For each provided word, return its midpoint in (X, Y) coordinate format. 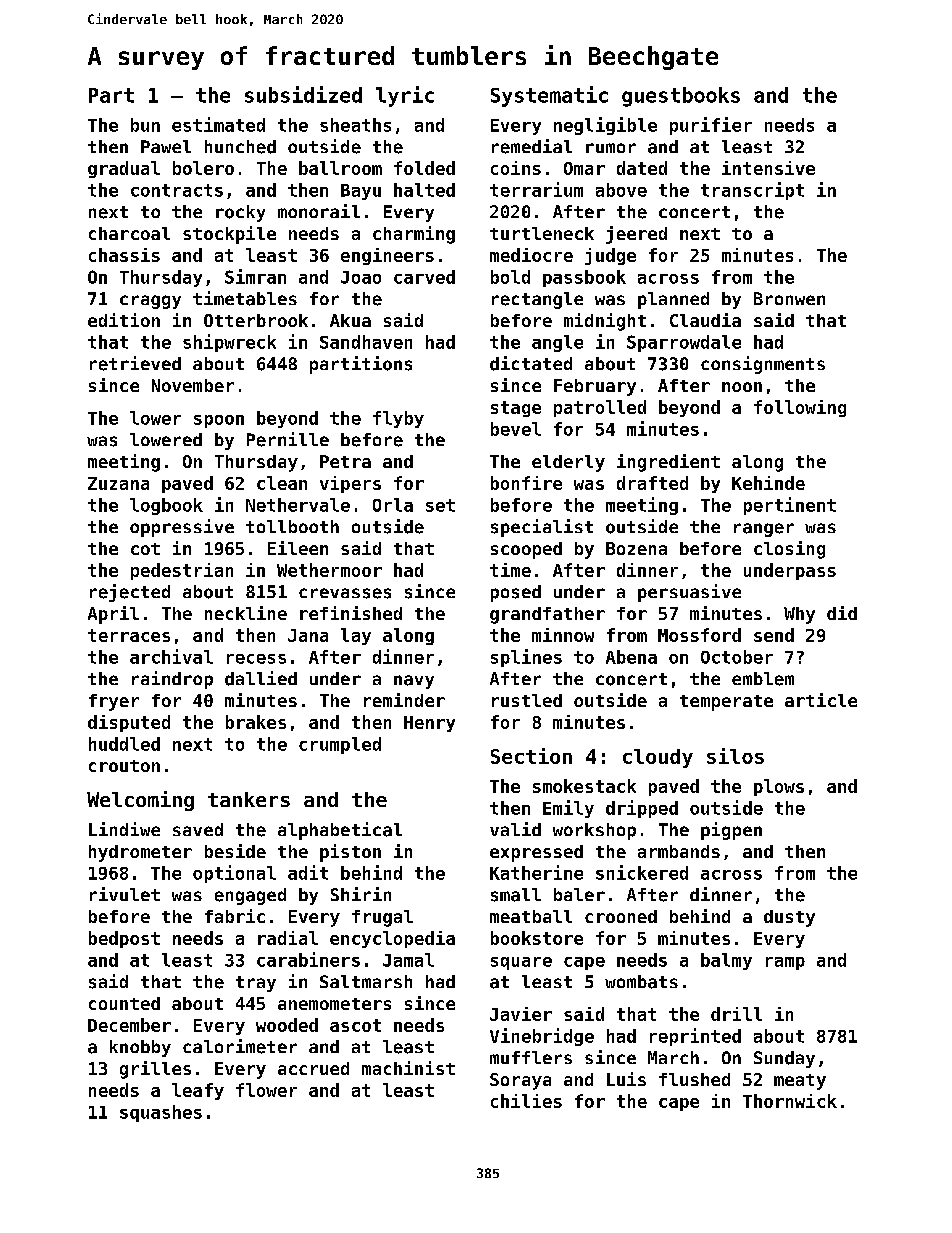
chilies (526, 1101)
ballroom (340, 168)
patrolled (600, 408)
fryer (114, 702)
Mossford (699, 635)
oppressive (182, 528)
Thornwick (790, 1101)
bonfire (526, 483)
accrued (313, 1068)
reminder (404, 700)
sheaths (355, 125)
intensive (768, 168)
